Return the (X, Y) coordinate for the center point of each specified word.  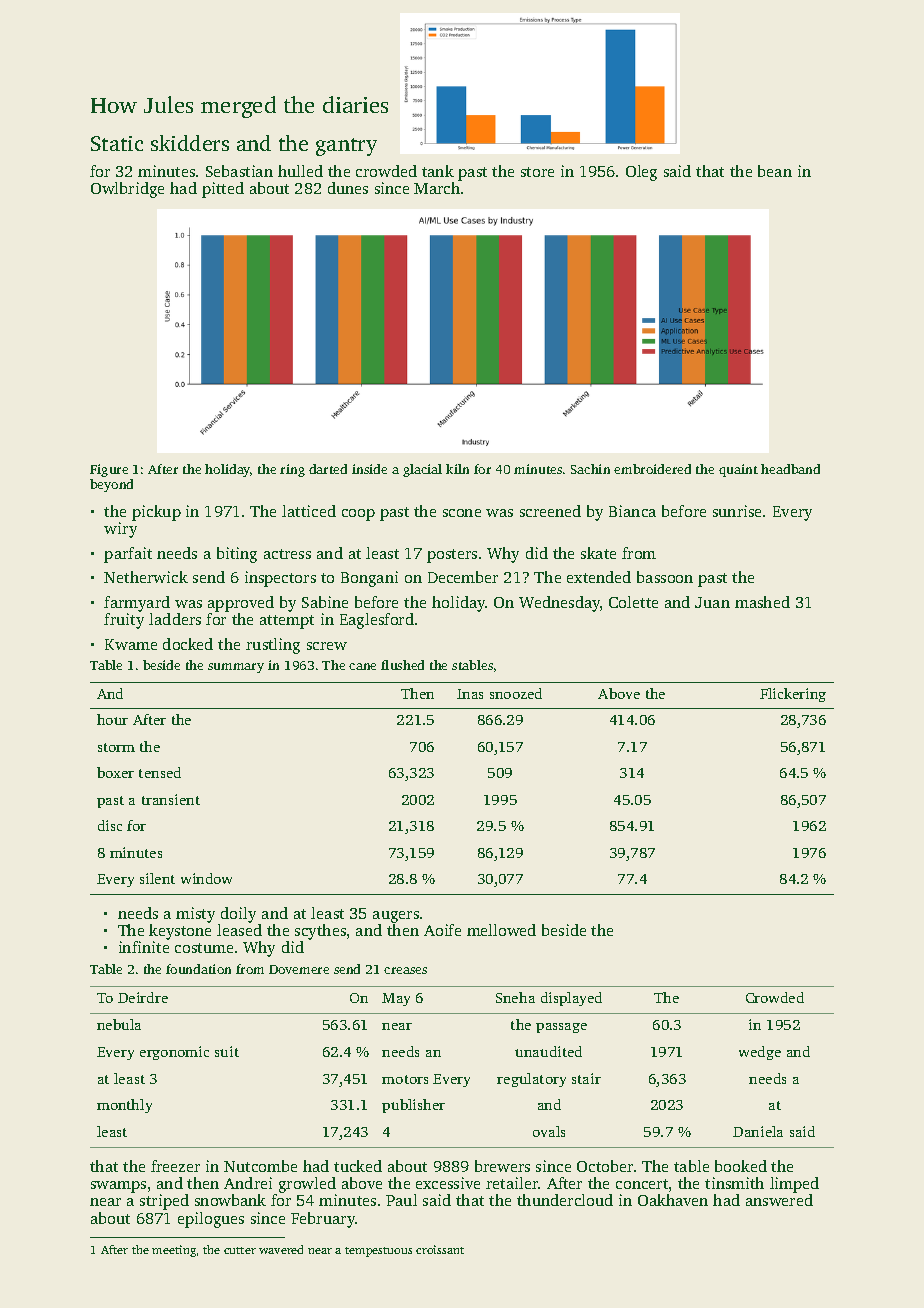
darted (328, 469)
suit (227, 1051)
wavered (281, 1249)
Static (117, 143)
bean (775, 171)
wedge (760, 1053)
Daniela (758, 1131)
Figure (109, 470)
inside (369, 469)
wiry (120, 530)
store (537, 172)
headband (790, 469)
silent (157, 878)
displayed (571, 999)
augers (396, 917)
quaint (738, 470)
